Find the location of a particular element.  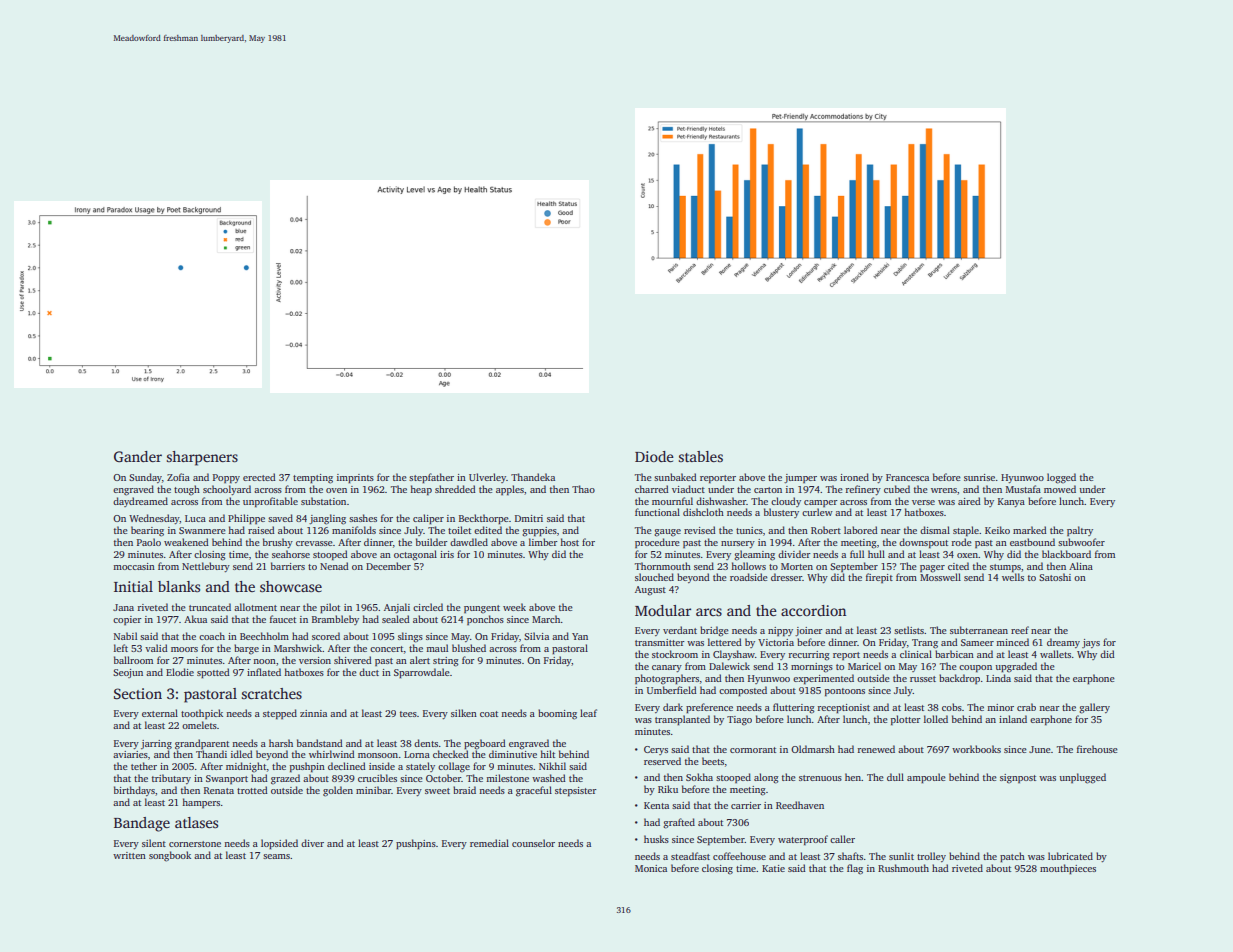

nursery is located at coordinates (738, 544).
